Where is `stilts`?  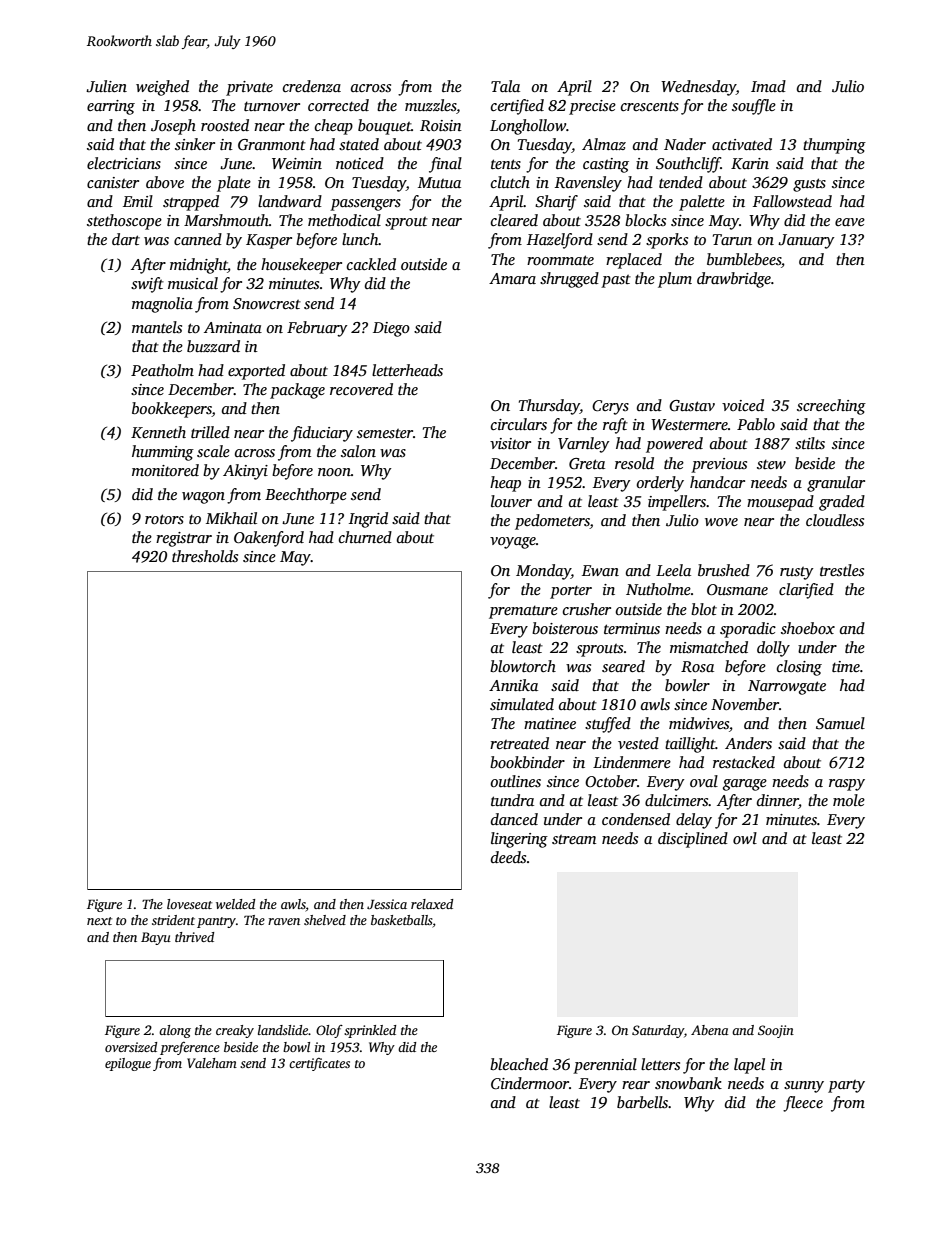
stilts is located at coordinates (810, 443).
